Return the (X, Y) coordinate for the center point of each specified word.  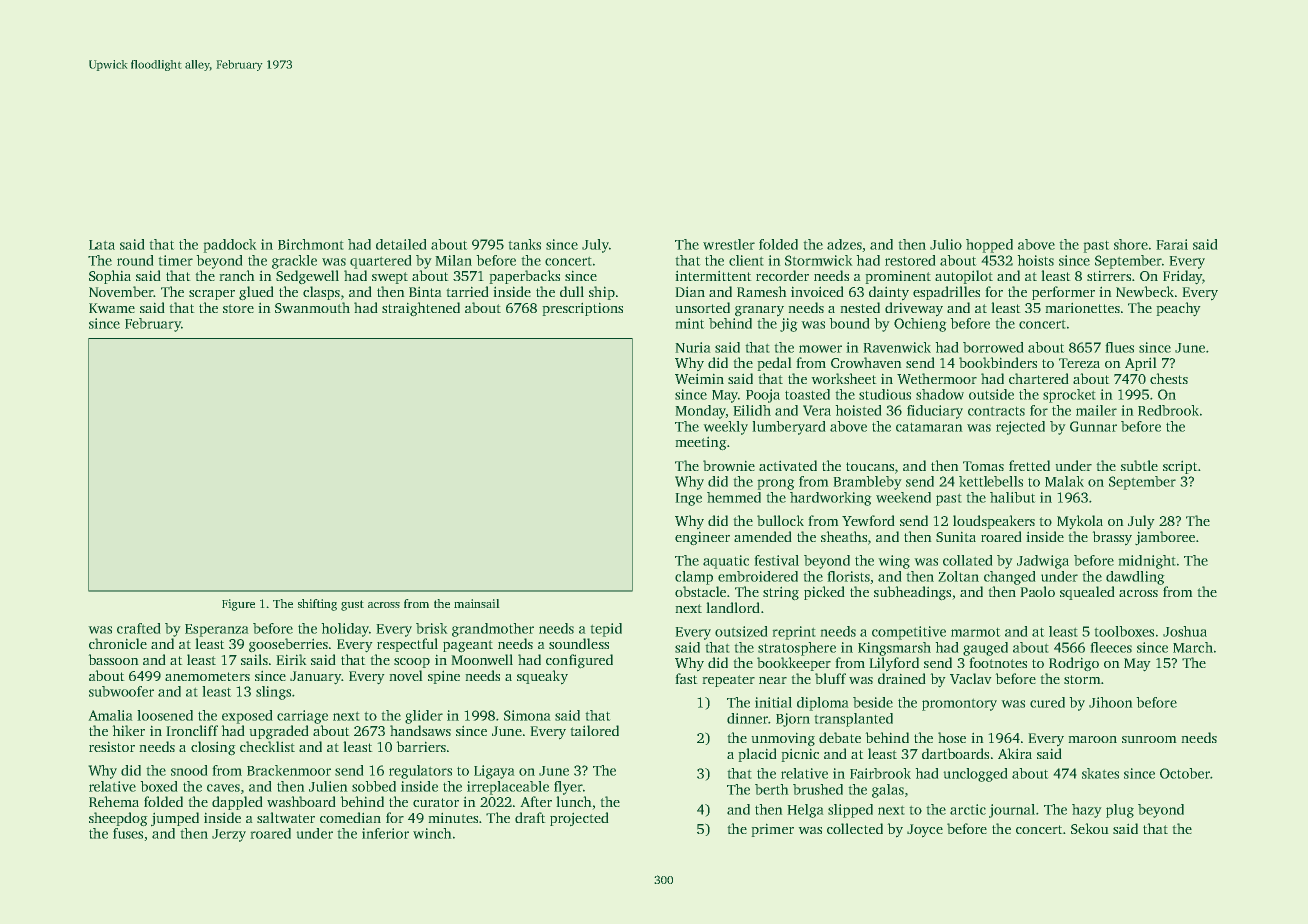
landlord (733, 607)
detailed (401, 244)
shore (1131, 244)
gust (352, 605)
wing (894, 562)
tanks (524, 244)
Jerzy (229, 835)
